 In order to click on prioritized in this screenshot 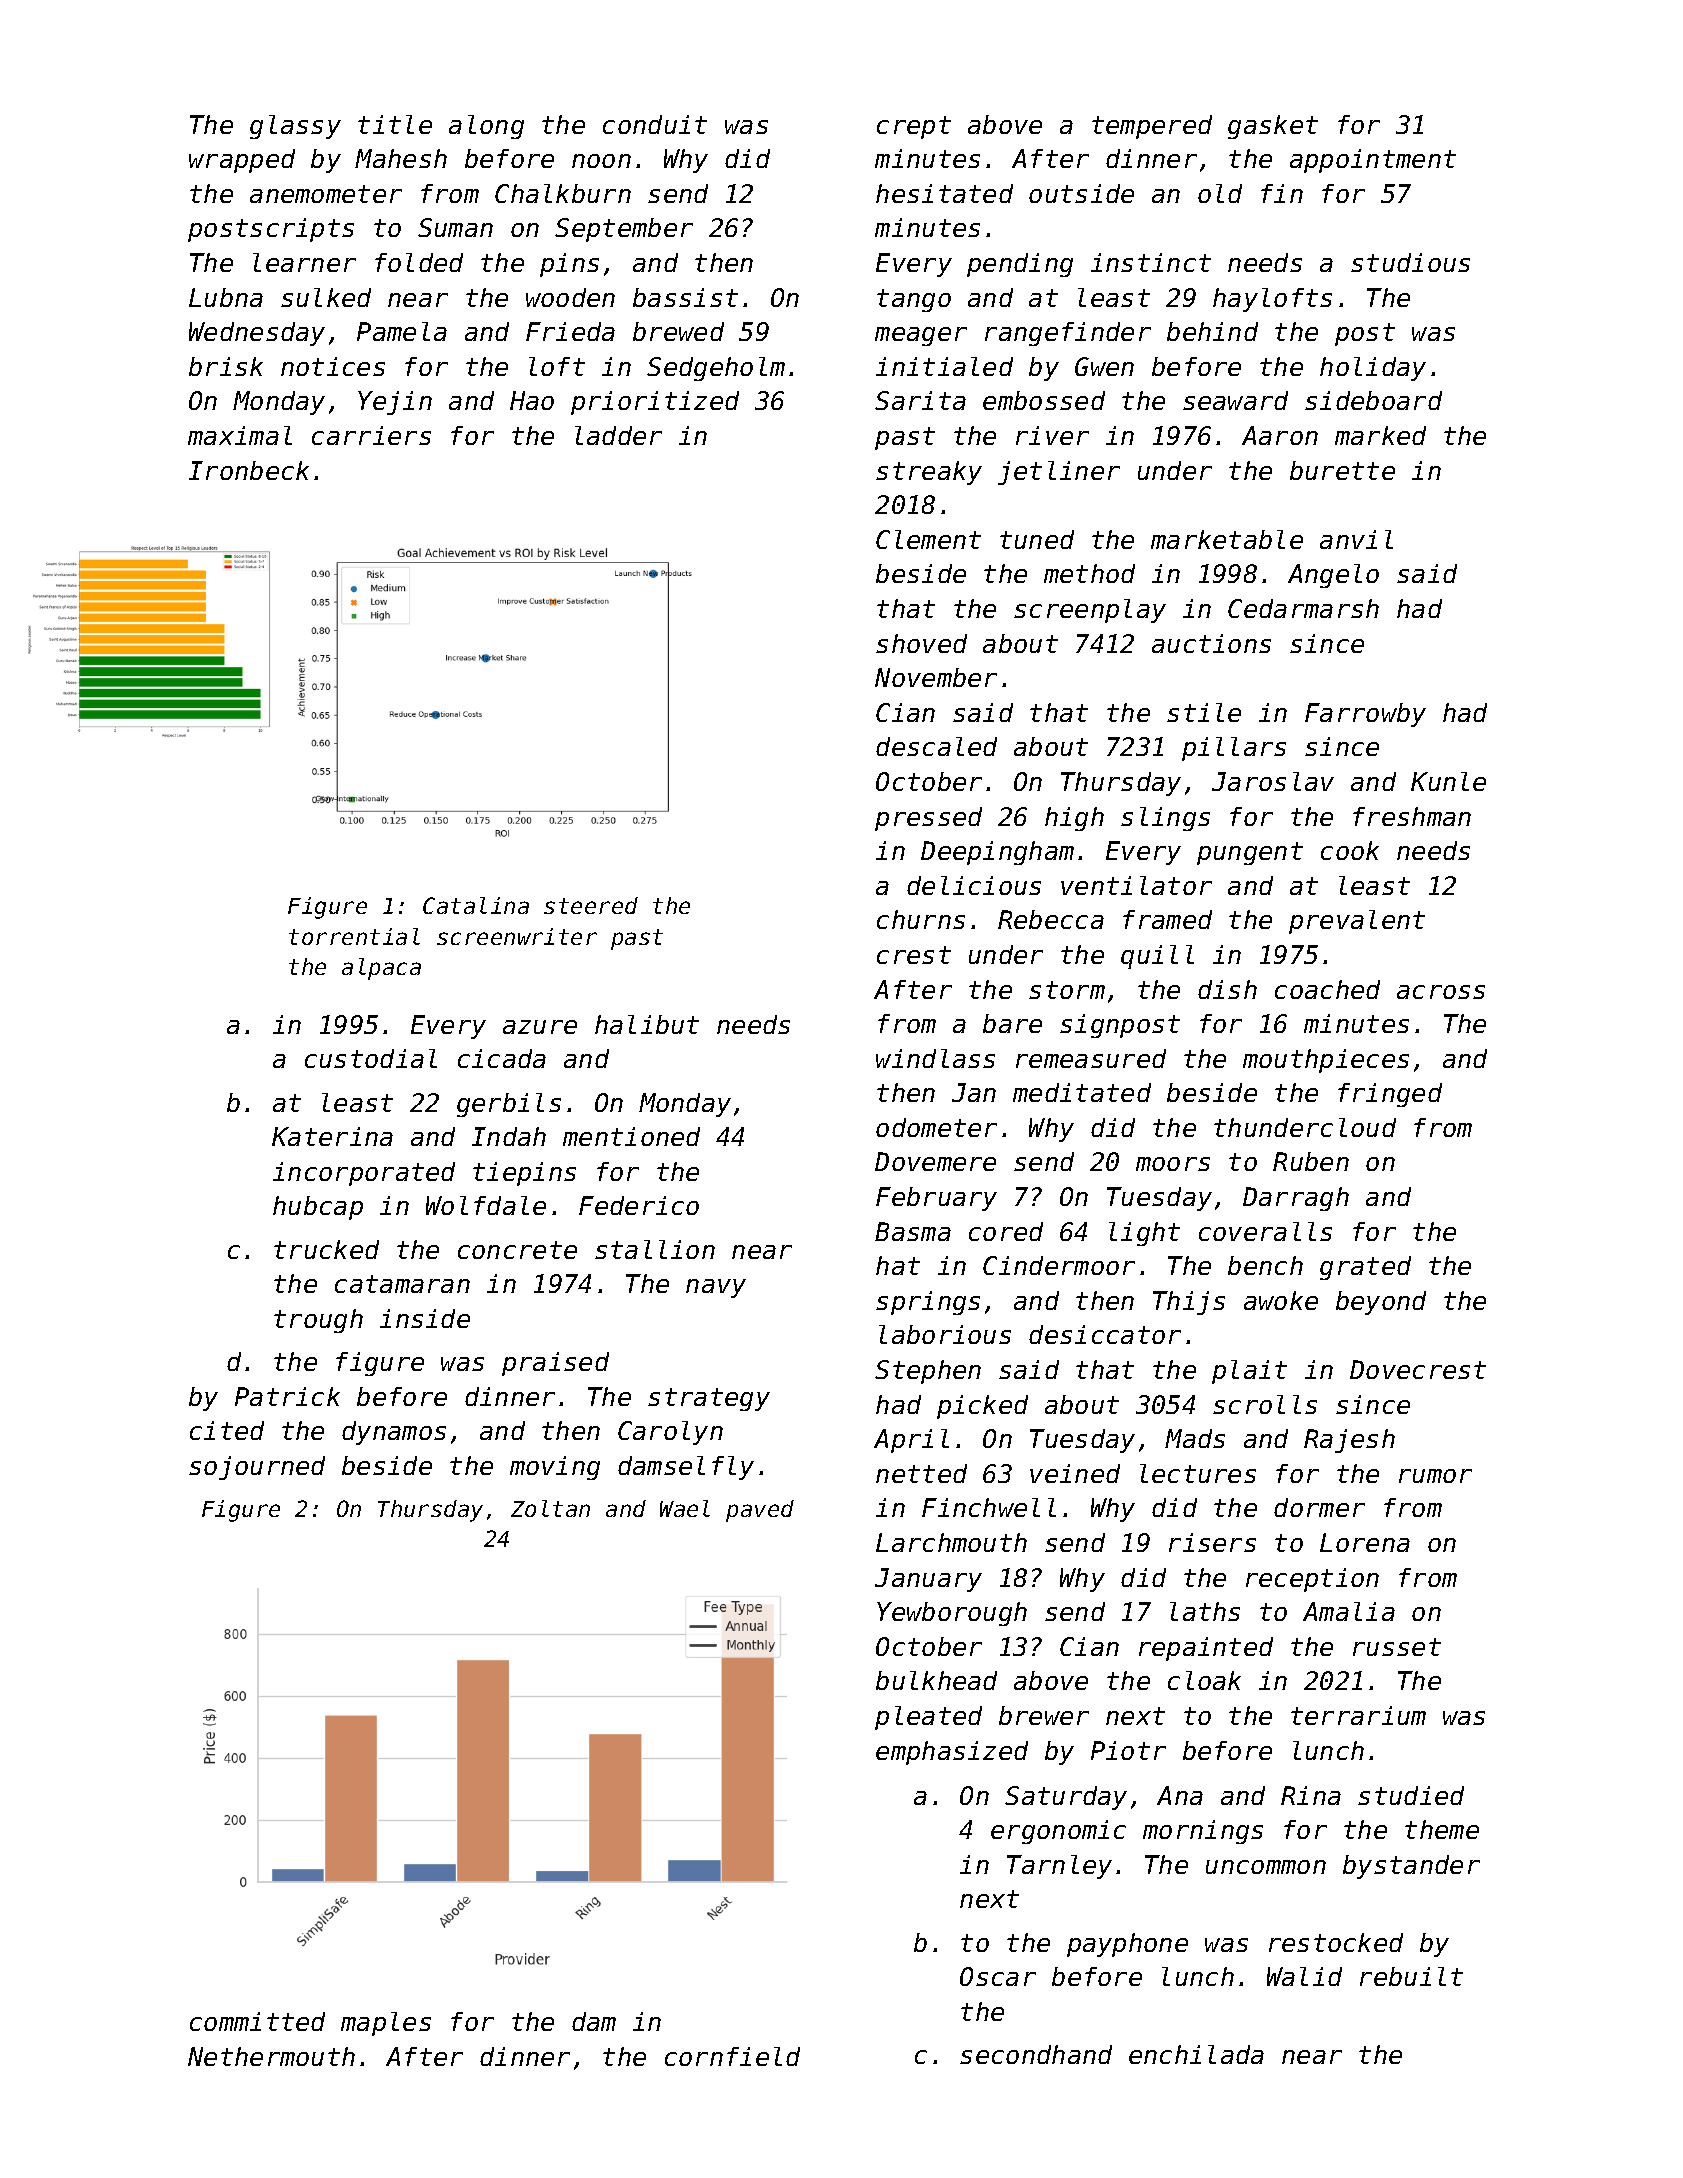, I will do `click(655, 403)`.
